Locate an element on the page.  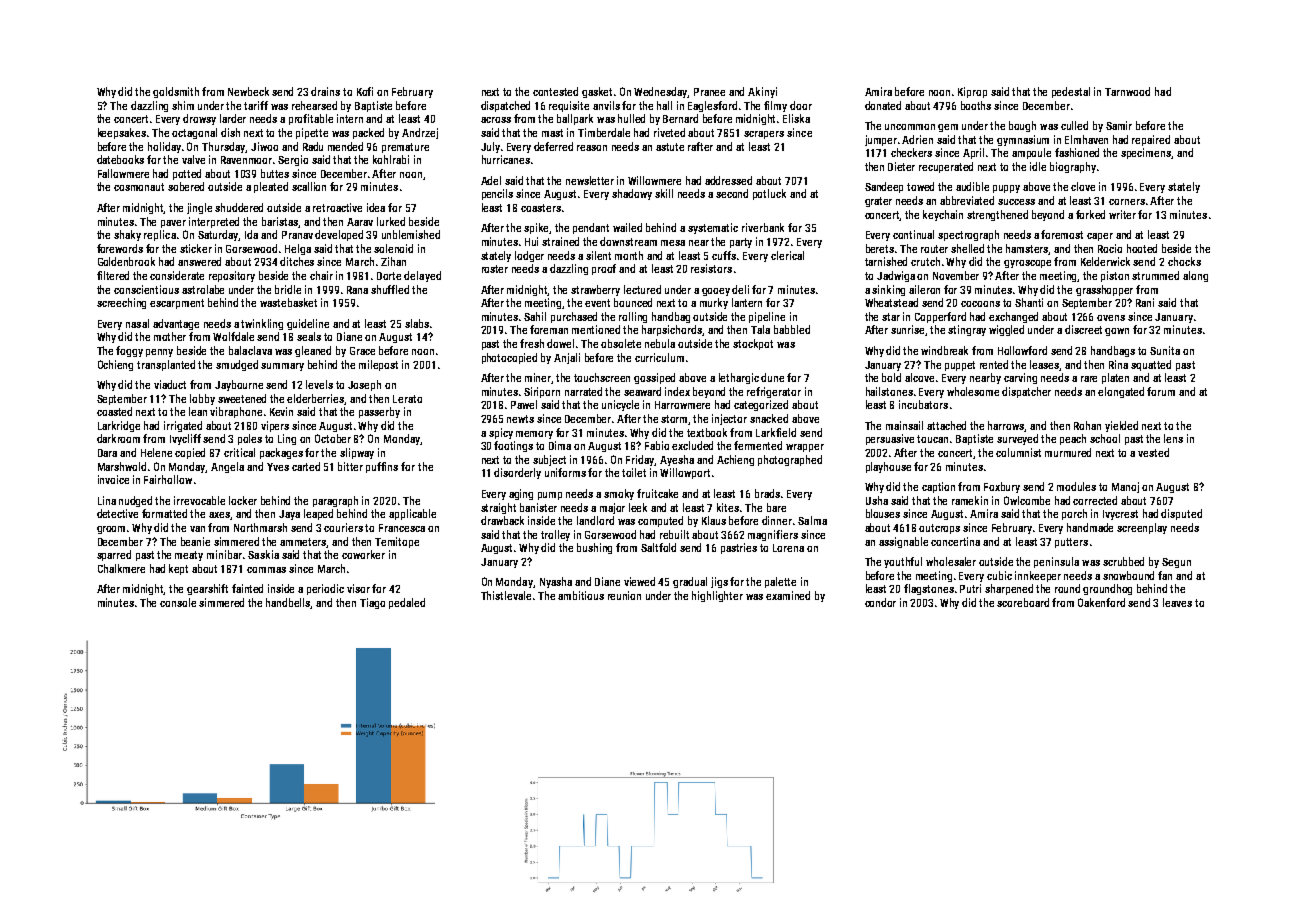
hurricanes is located at coordinates (506, 159).
